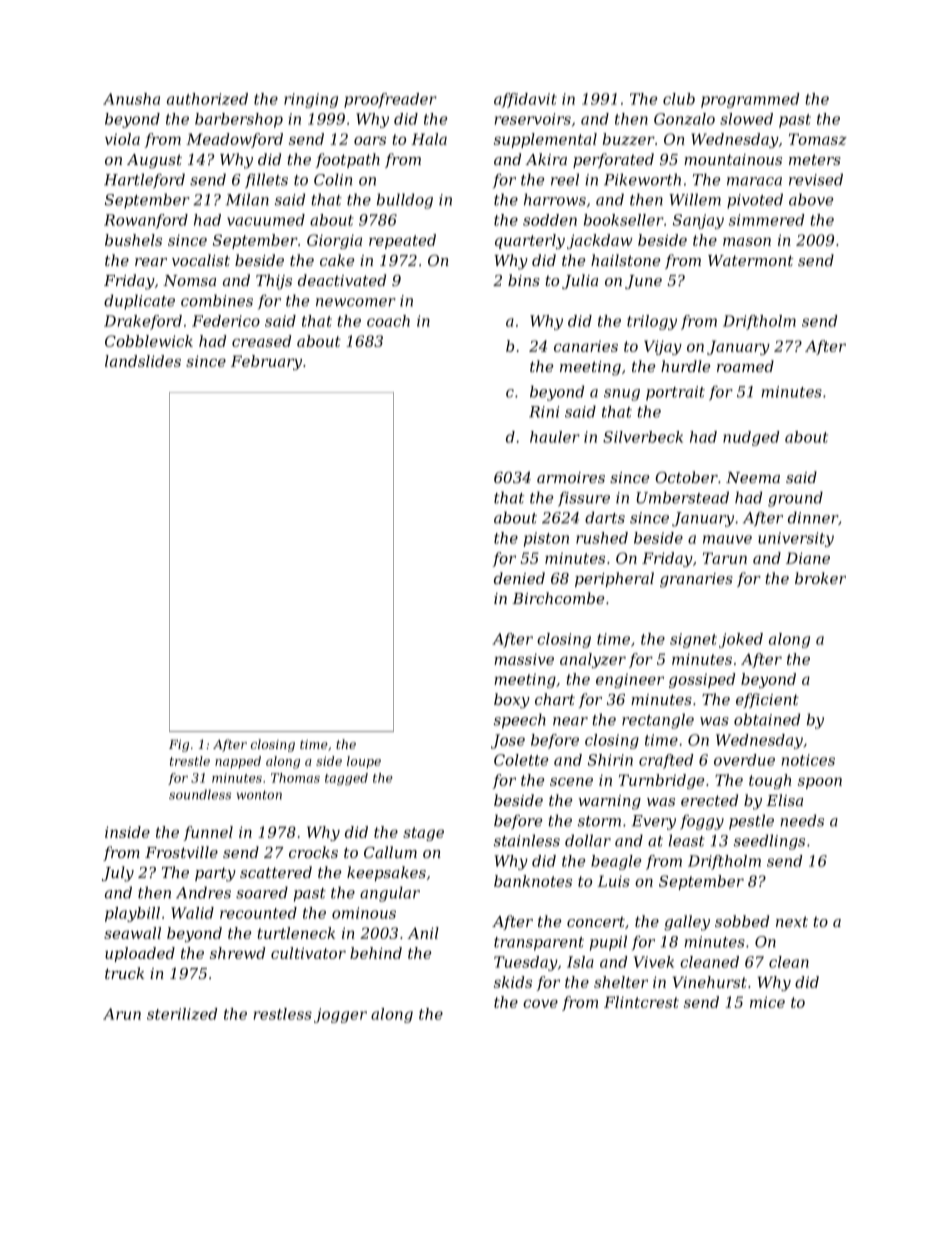  I want to click on cove, so click(540, 1003).
